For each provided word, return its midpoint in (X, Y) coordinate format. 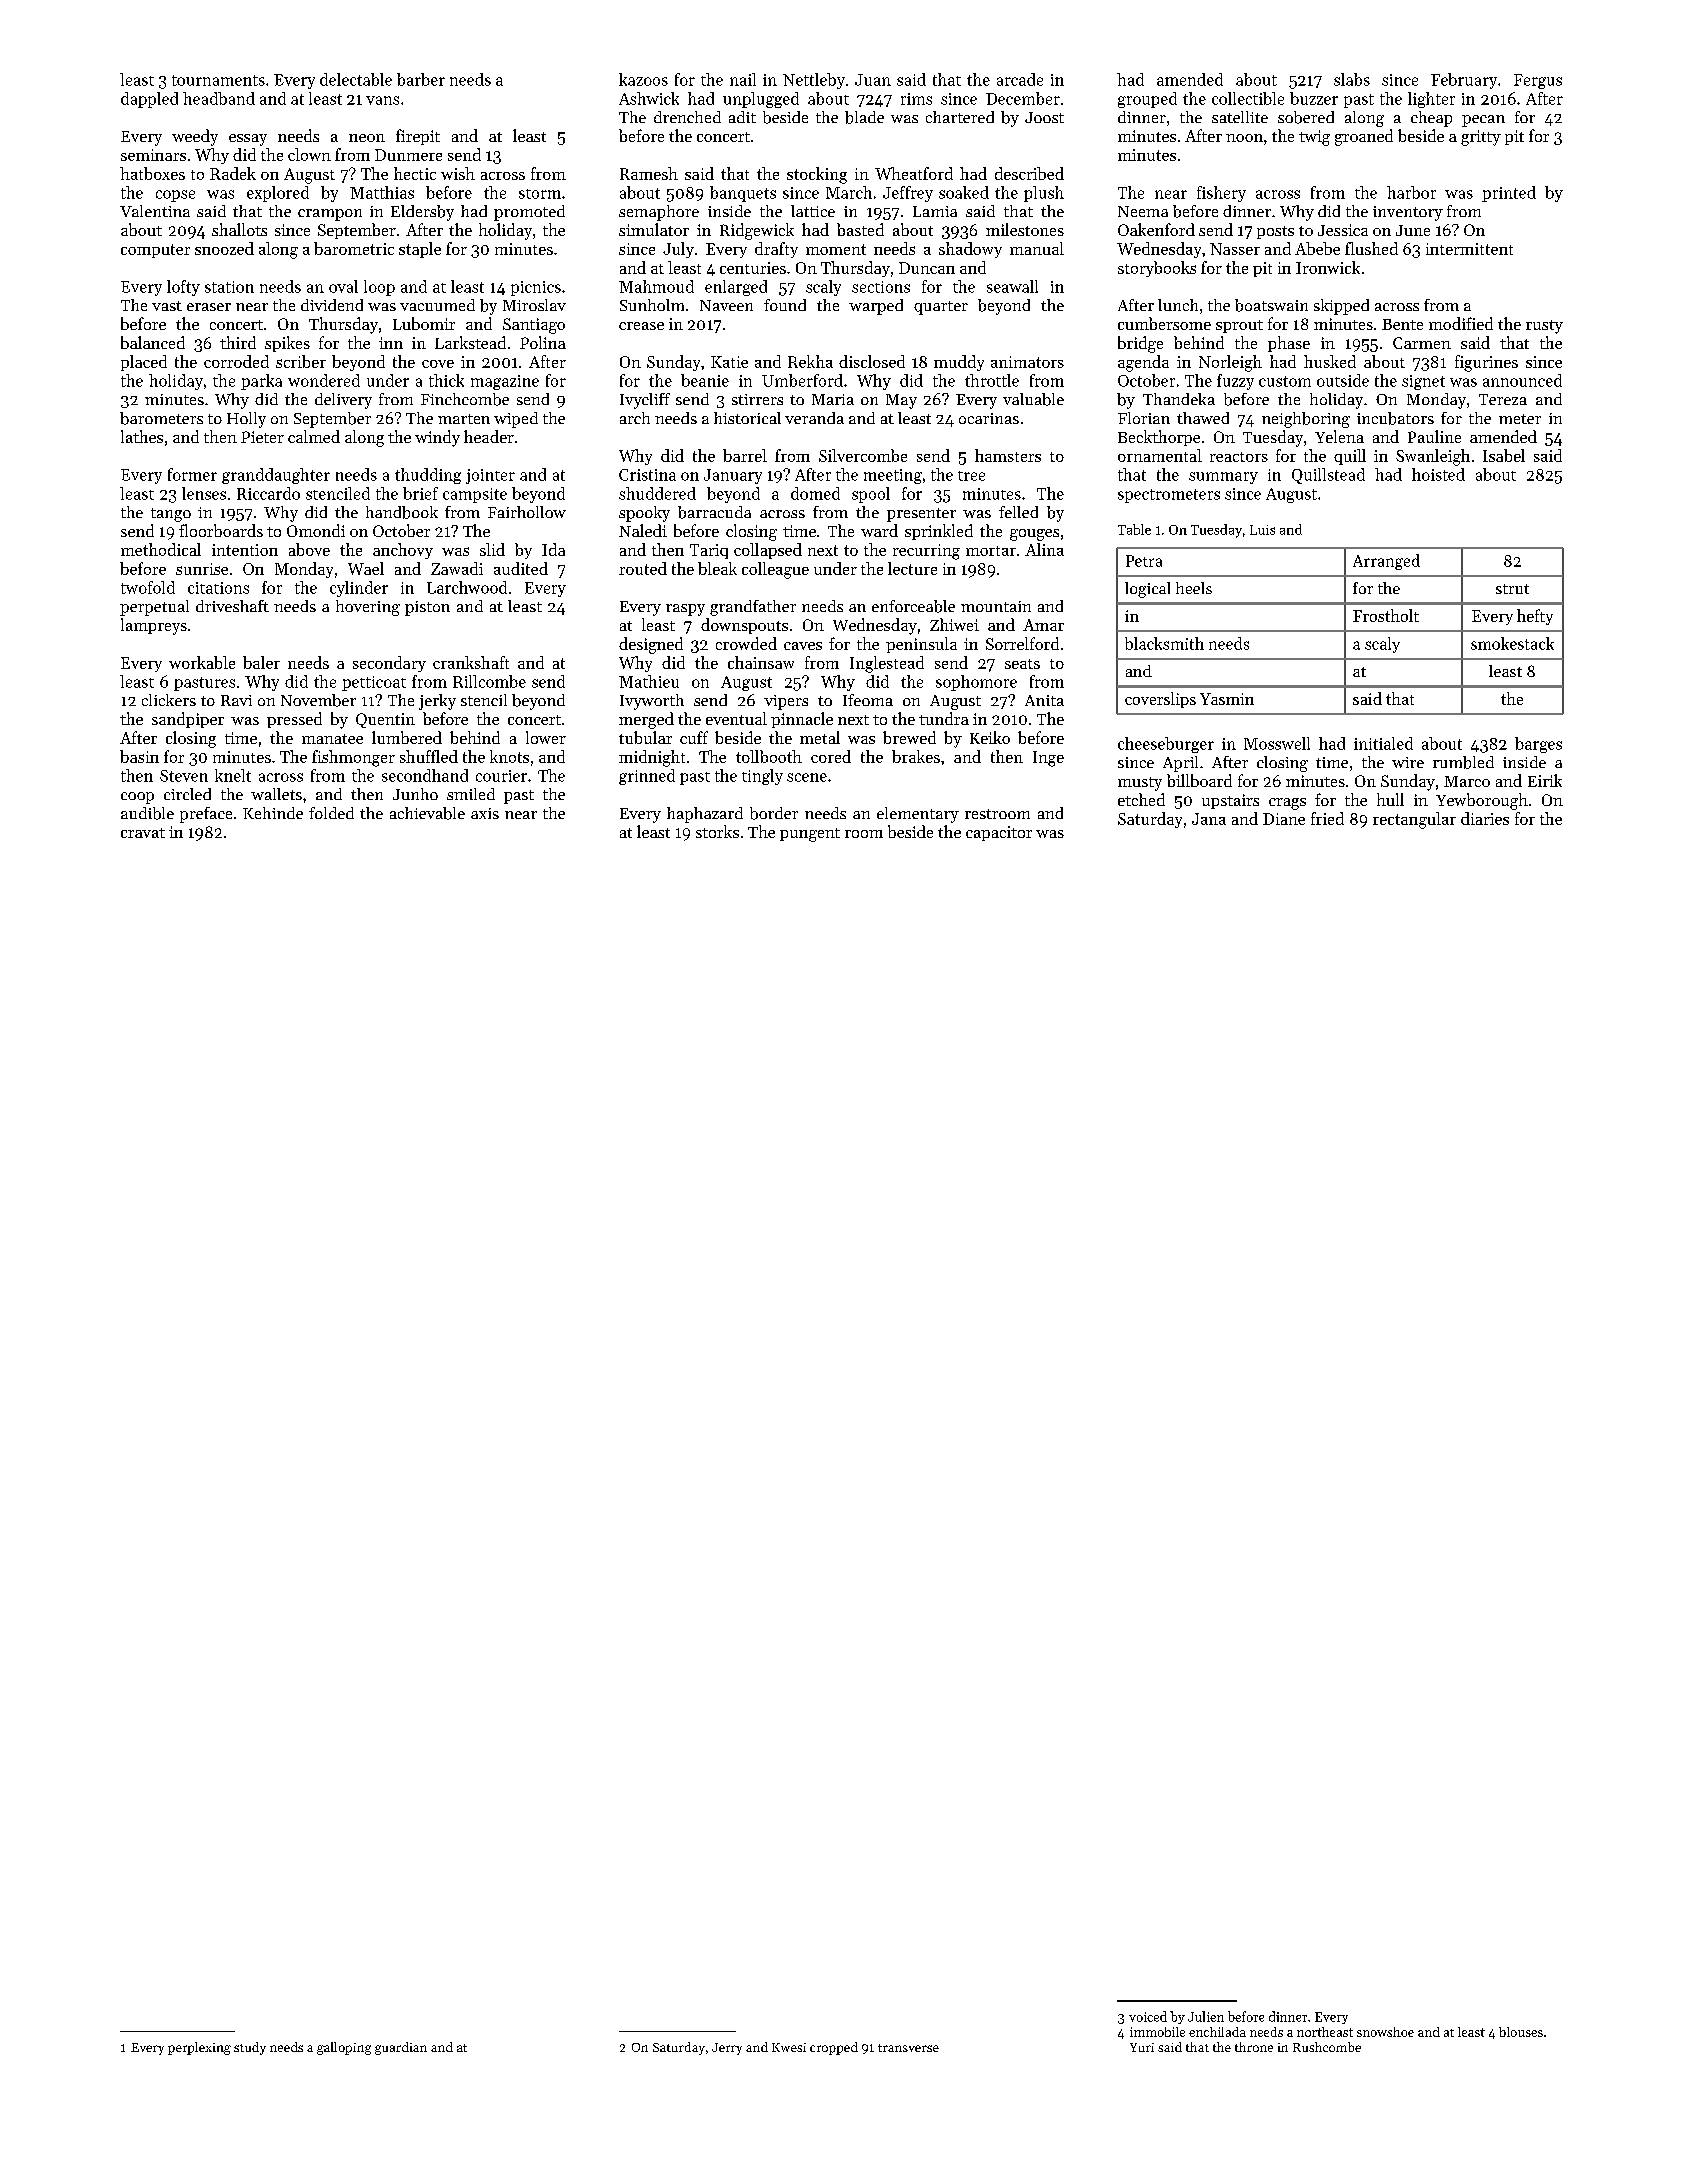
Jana (1209, 819)
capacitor (999, 833)
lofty (183, 288)
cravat (143, 833)
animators (1027, 362)
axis (485, 813)
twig (1314, 138)
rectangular (1414, 820)
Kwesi (789, 2047)
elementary (918, 815)
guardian (401, 2048)
